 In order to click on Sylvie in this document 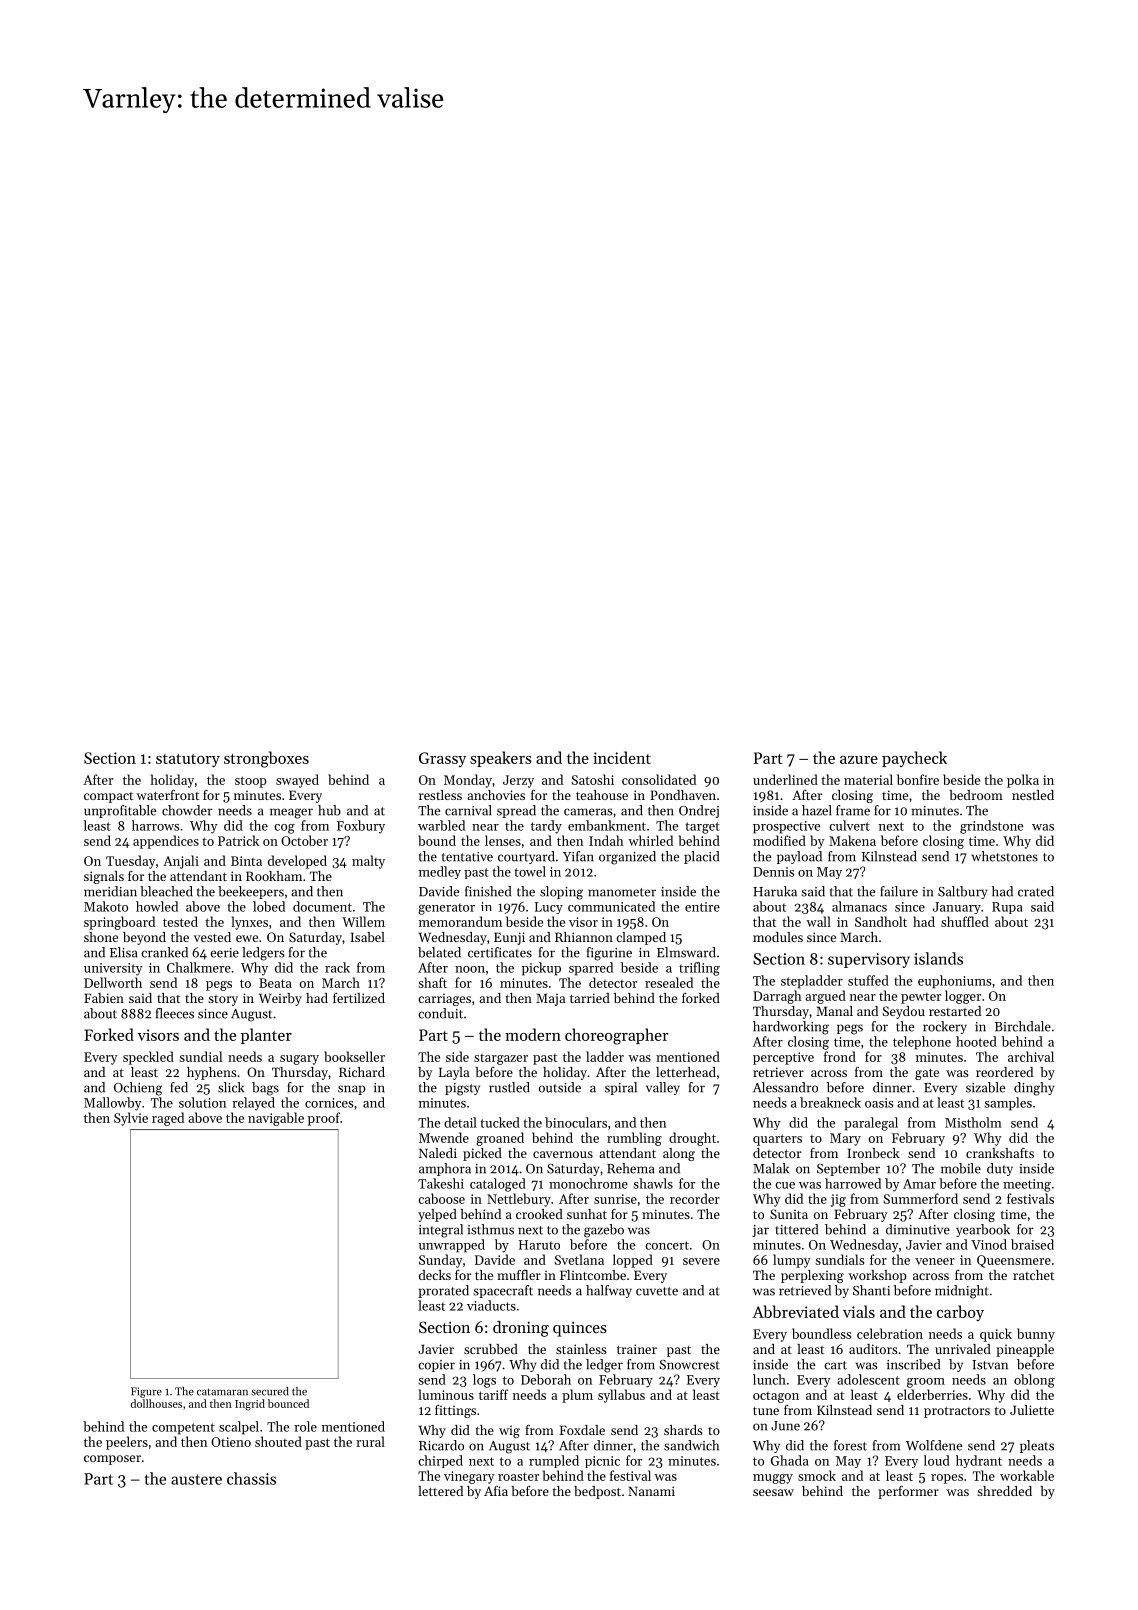, I will do `click(131, 1119)`.
